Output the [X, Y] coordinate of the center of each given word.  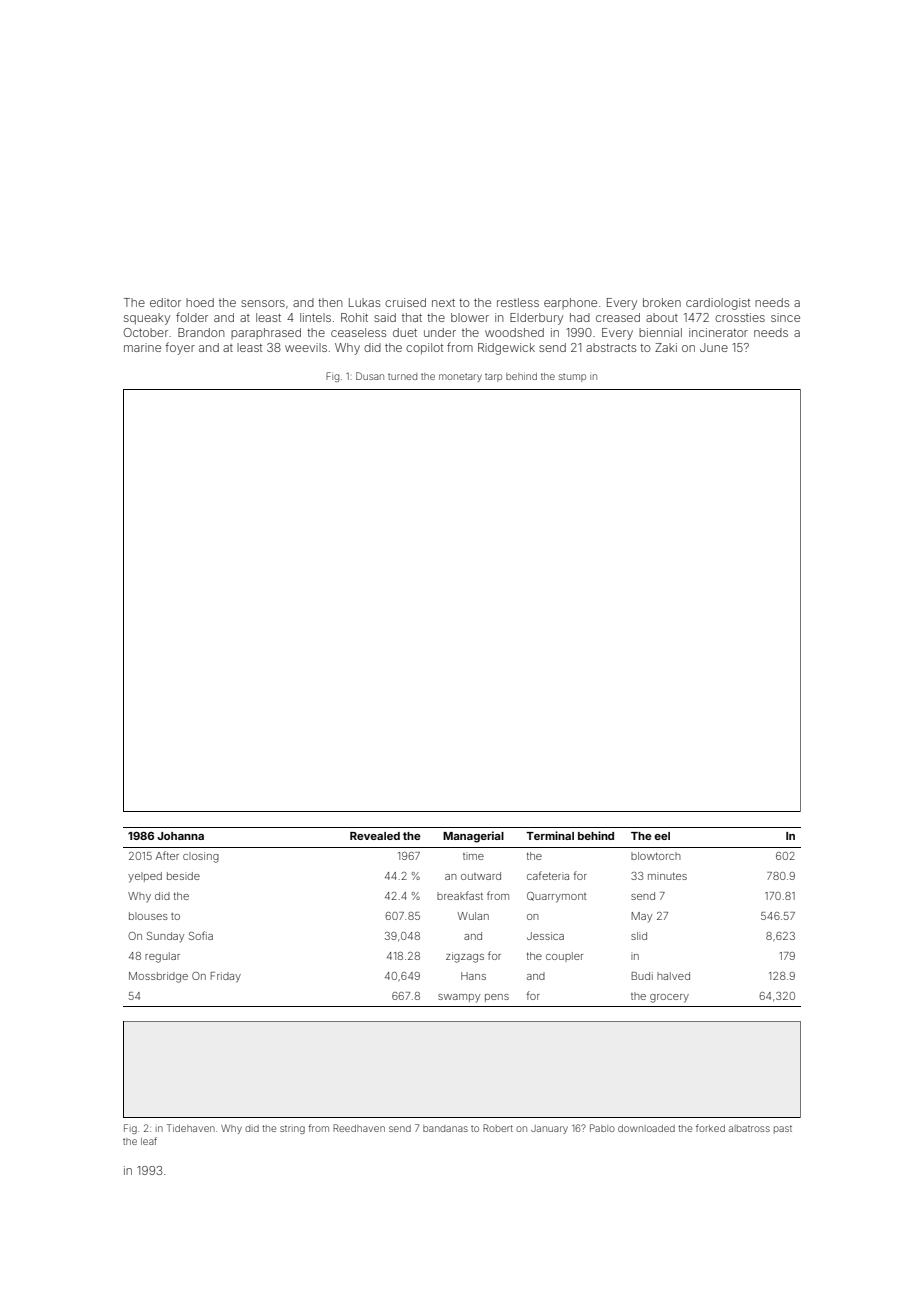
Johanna [180, 836]
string [292, 1129]
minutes [667, 876]
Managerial [473, 837]
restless [518, 302]
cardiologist [718, 304]
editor [165, 302]
